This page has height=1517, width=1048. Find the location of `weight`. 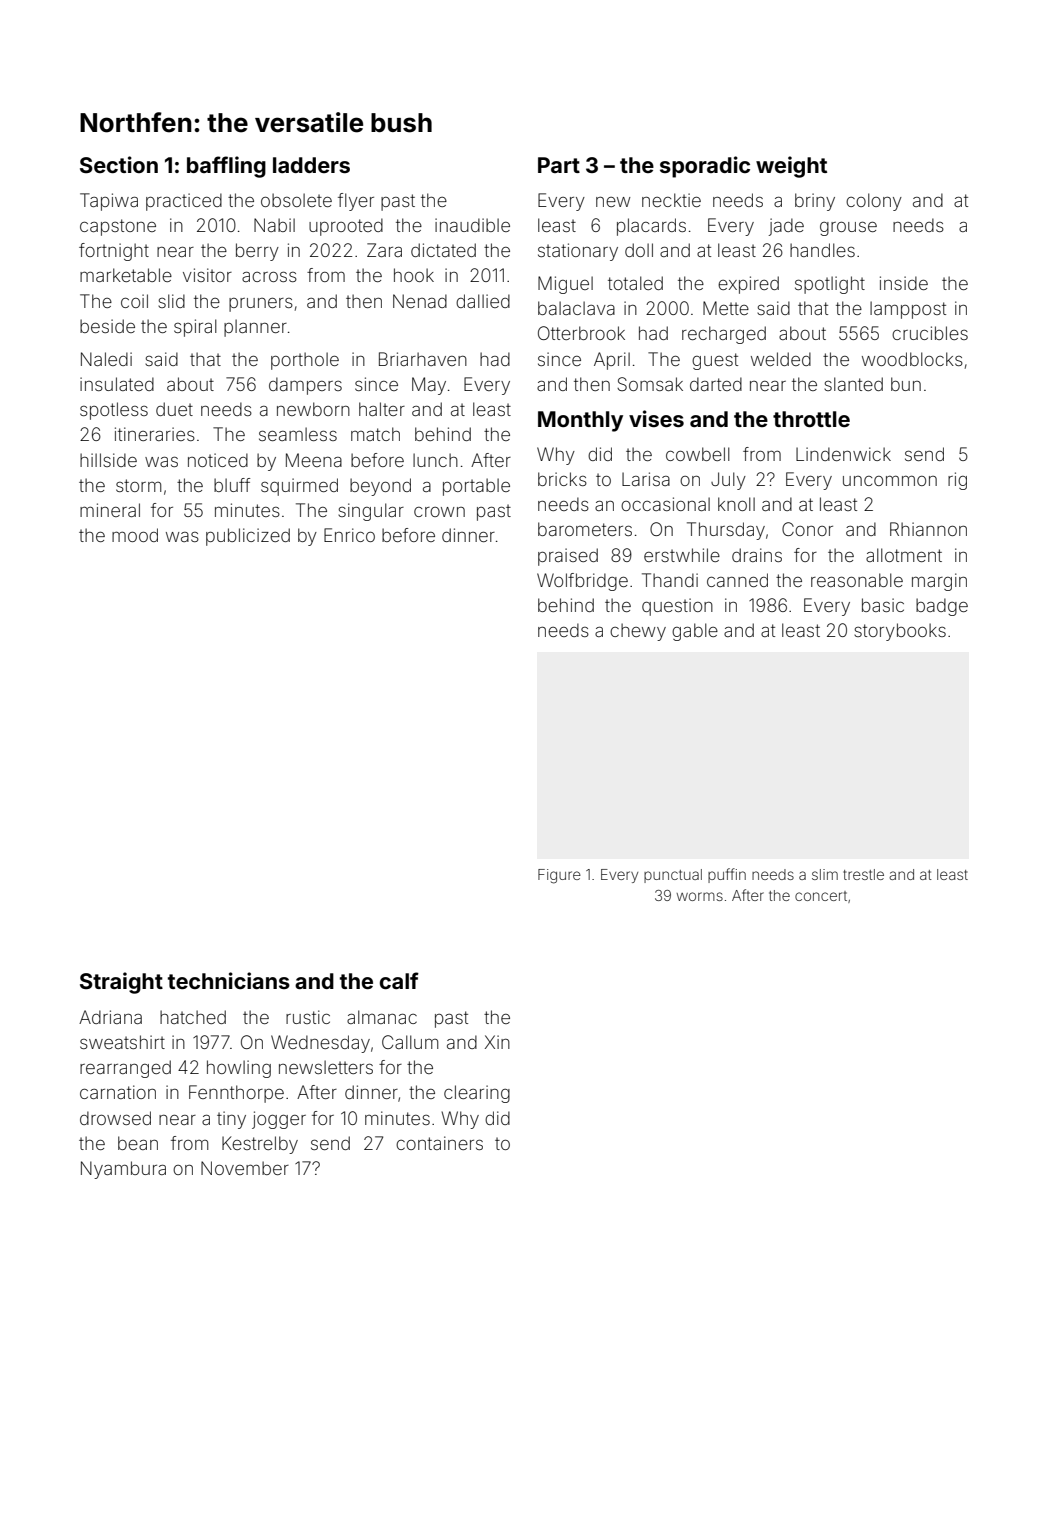

weight is located at coordinates (791, 167).
